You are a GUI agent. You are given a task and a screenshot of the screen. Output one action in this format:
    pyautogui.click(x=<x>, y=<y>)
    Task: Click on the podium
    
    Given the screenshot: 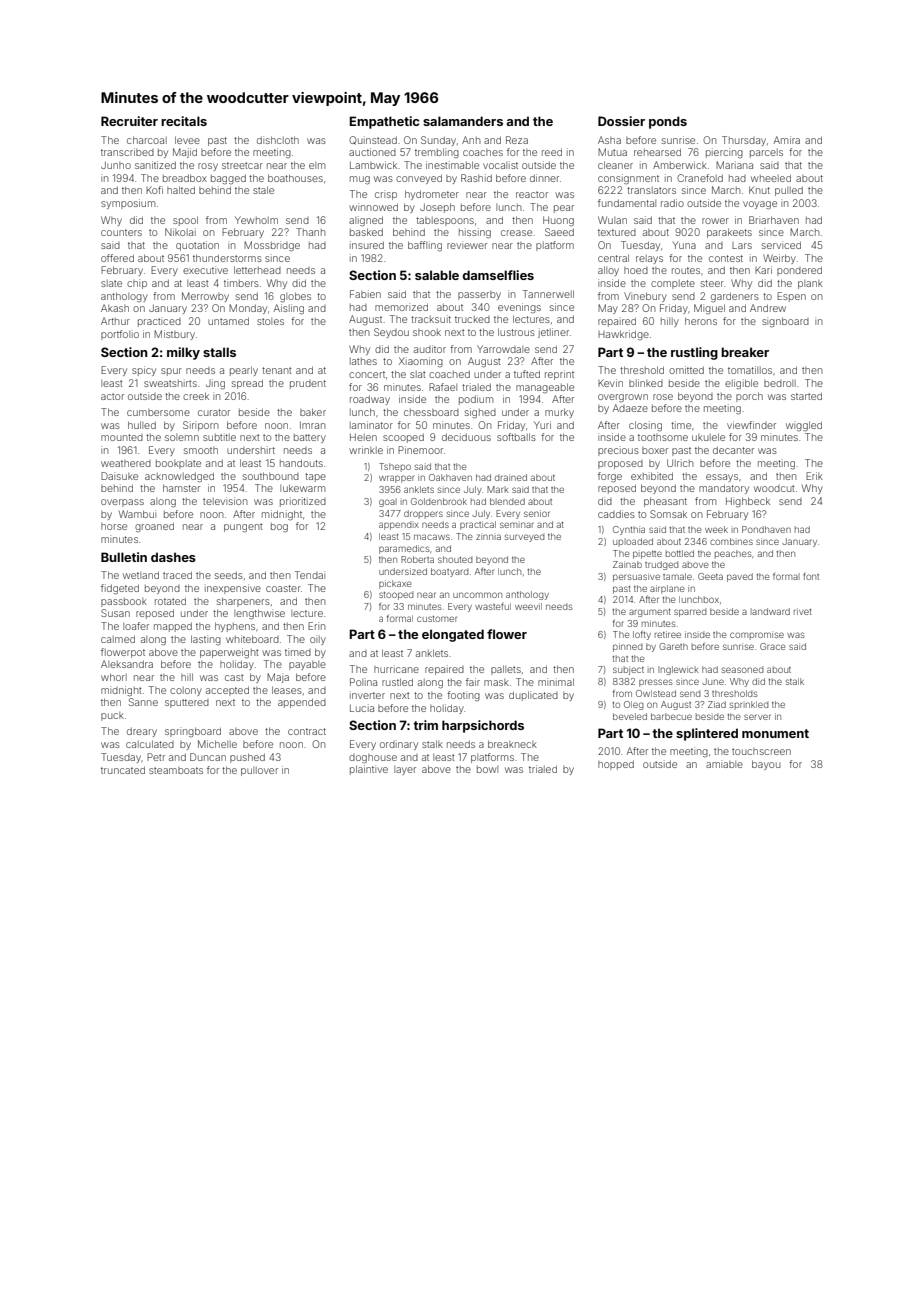 What is the action you would take?
    pyautogui.click(x=476, y=400)
